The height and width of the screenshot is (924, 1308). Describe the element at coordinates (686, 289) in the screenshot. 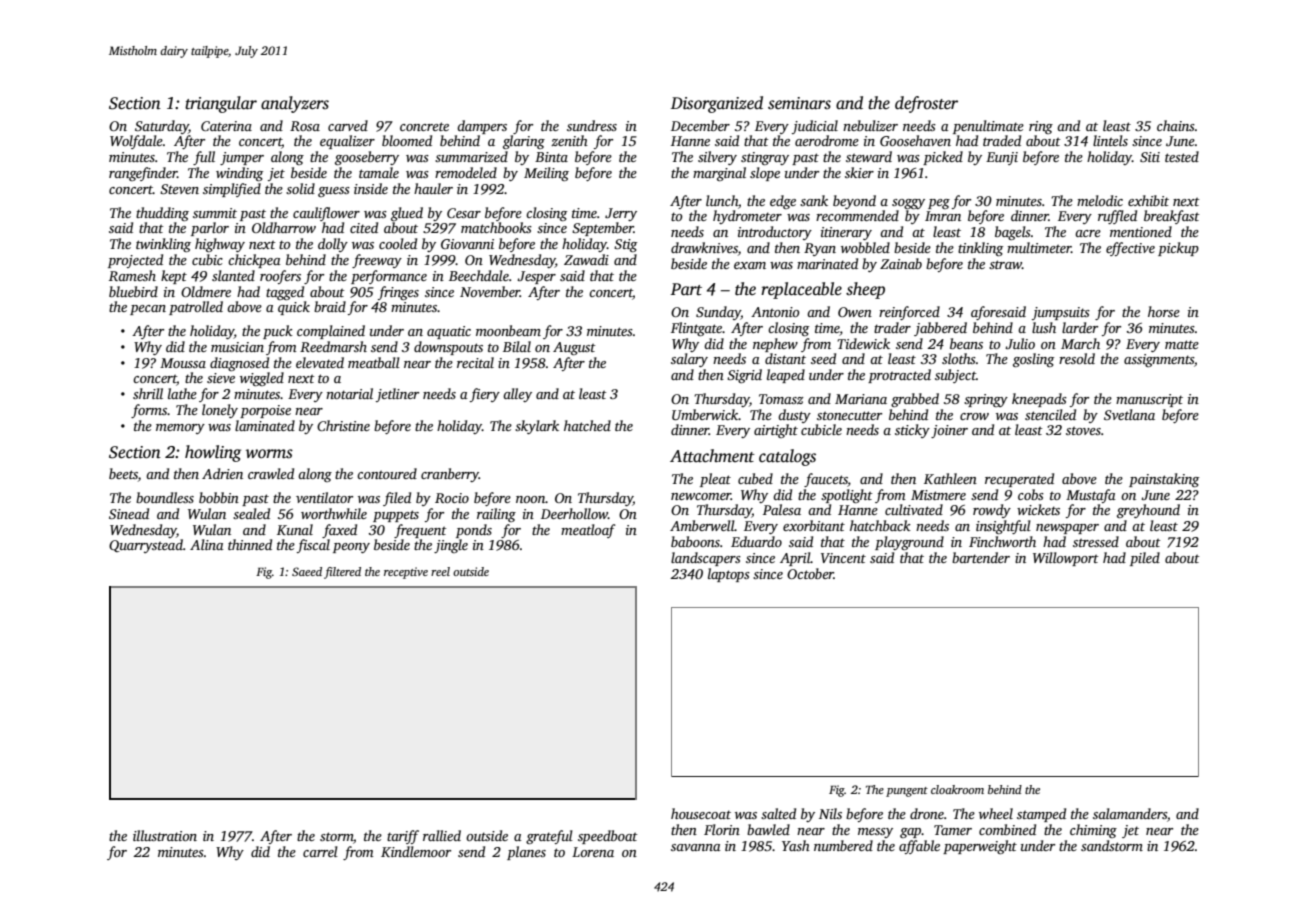

I see `Part` at that location.
